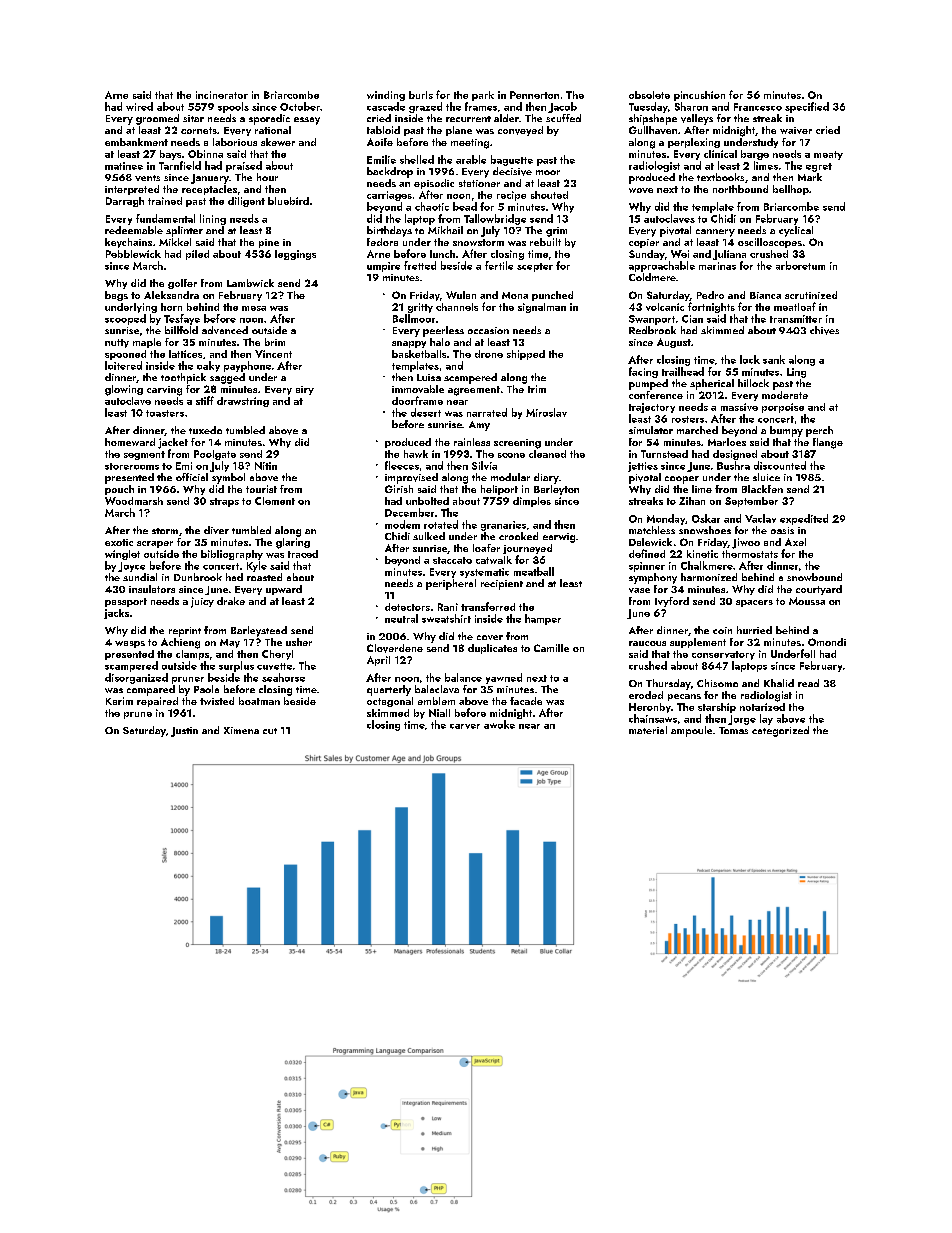 The width and height of the screenshot is (952, 1233). I want to click on perch, so click(819, 431).
